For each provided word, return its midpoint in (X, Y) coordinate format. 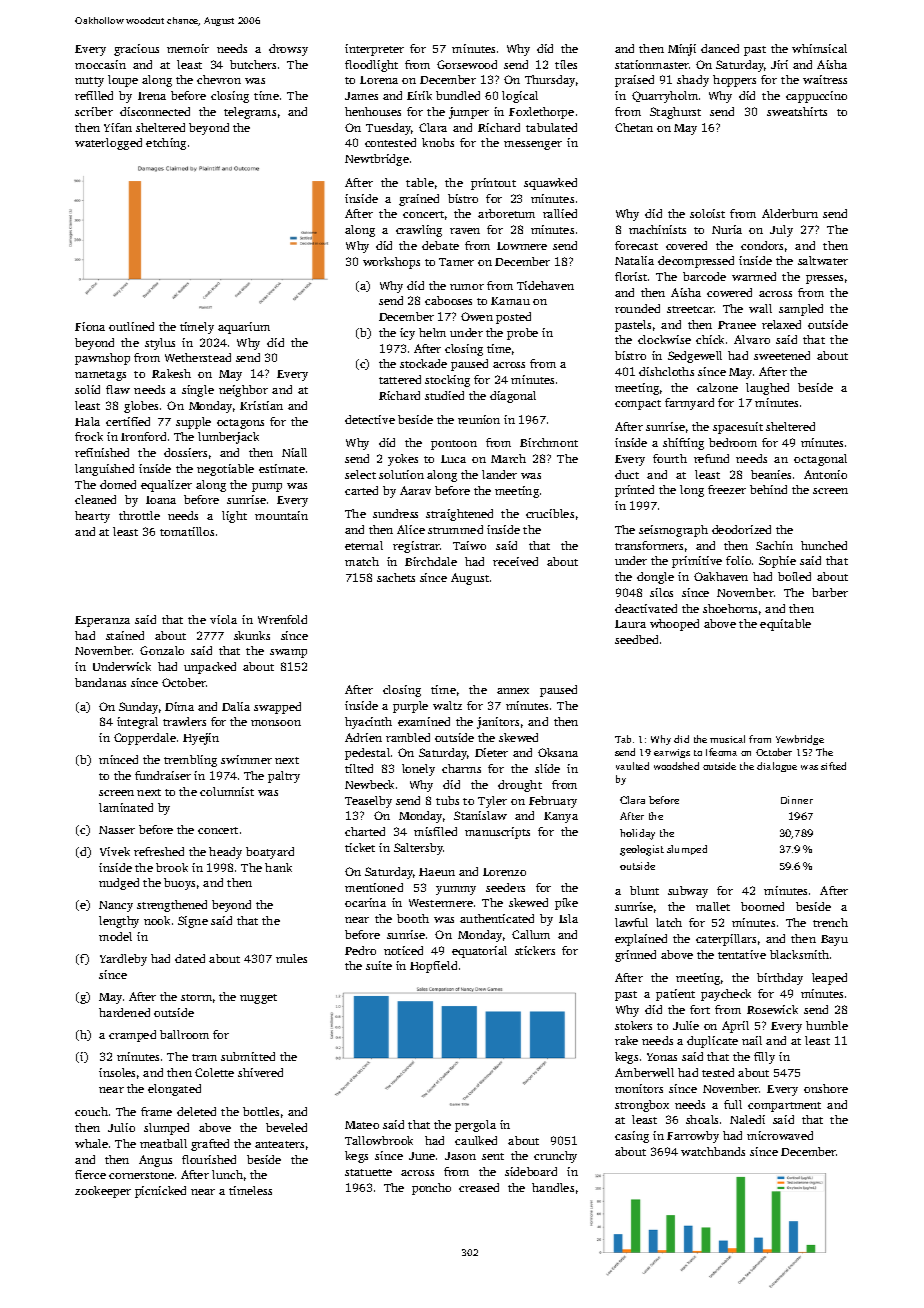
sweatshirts (797, 111)
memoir (188, 48)
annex (513, 691)
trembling (190, 761)
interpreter (374, 50)
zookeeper (103, 1192)
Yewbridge (800, 740)
